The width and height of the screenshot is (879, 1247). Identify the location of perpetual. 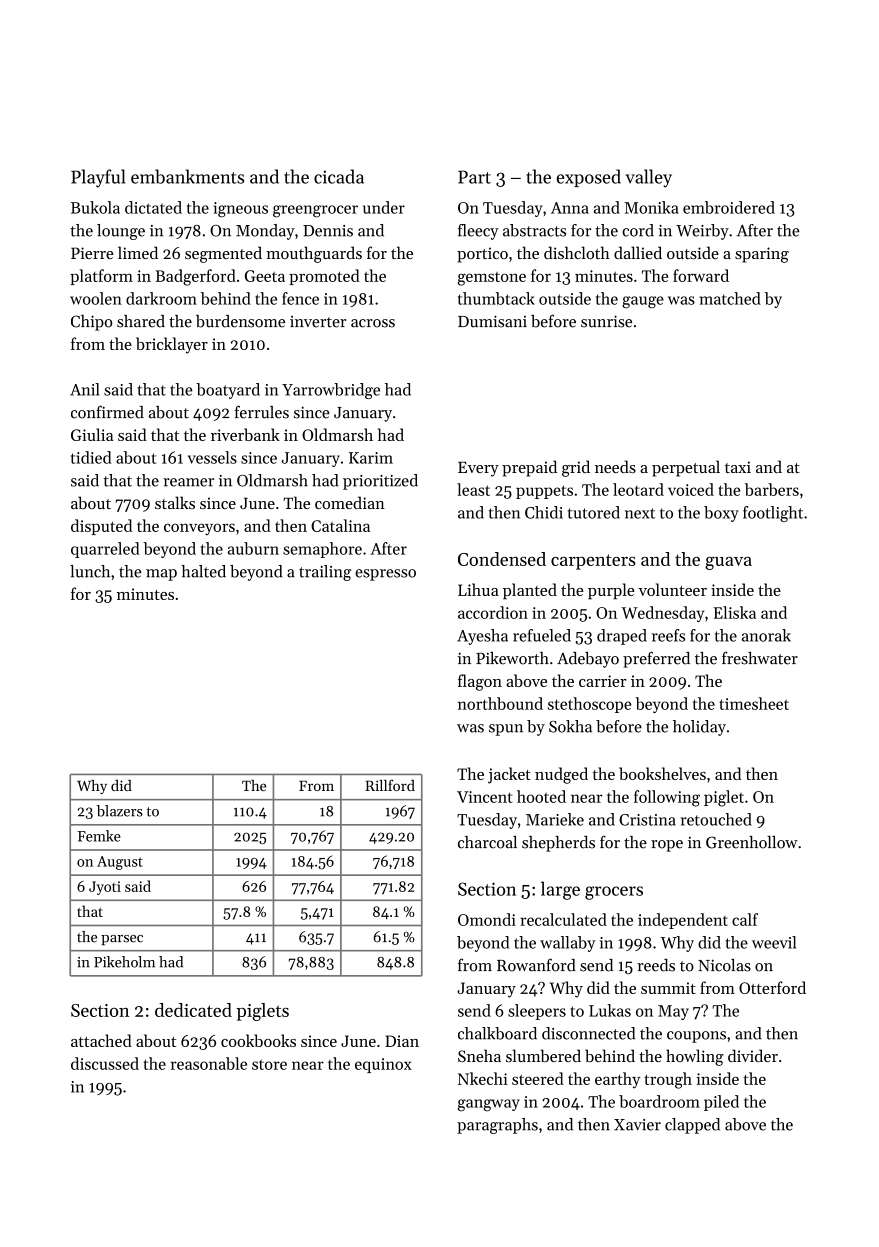
(686, 468).
